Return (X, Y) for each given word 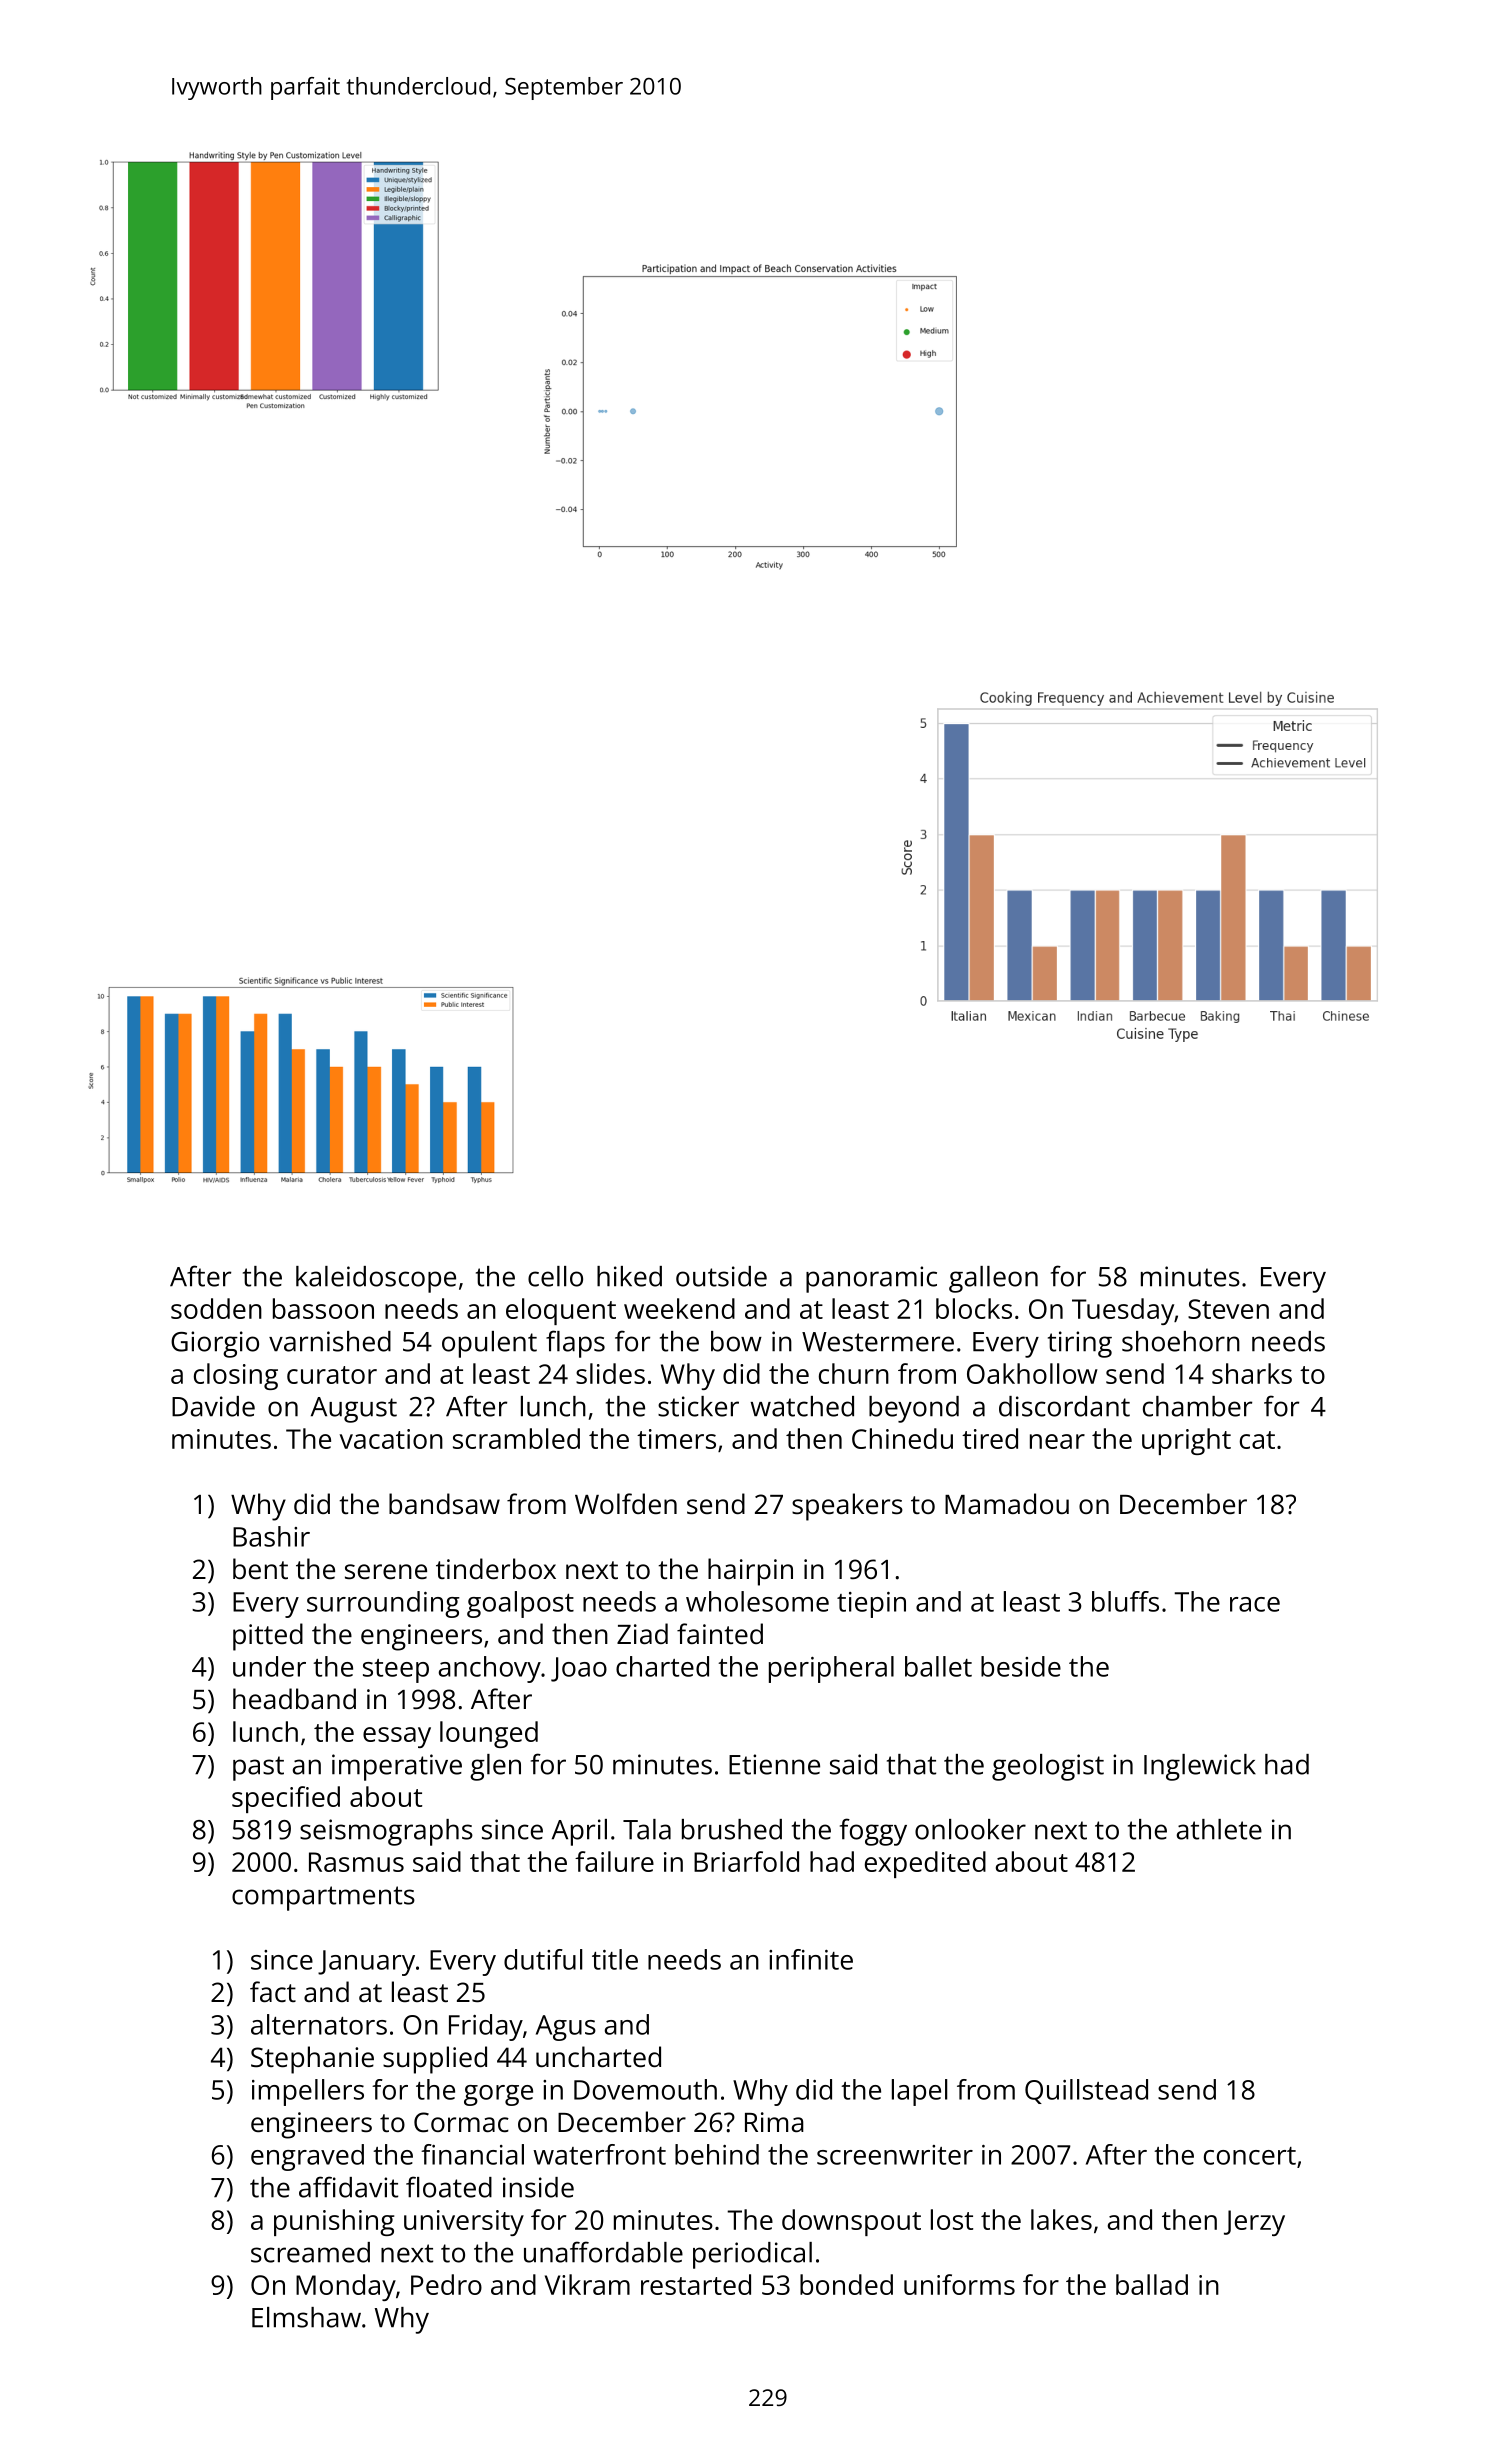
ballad (1152, 2284)
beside (1021, 1666)
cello (555, 1276)
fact (273, 1991)
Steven (1228, 1309)
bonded (846, 2284)
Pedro (446, 2284)
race (1255, 1604)
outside (721, 1276)
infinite (811, 1959)
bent (260, 1568)
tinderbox (496, 1568)
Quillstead (1086, 2091)
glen (495, 1767)
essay (397, 1737)
